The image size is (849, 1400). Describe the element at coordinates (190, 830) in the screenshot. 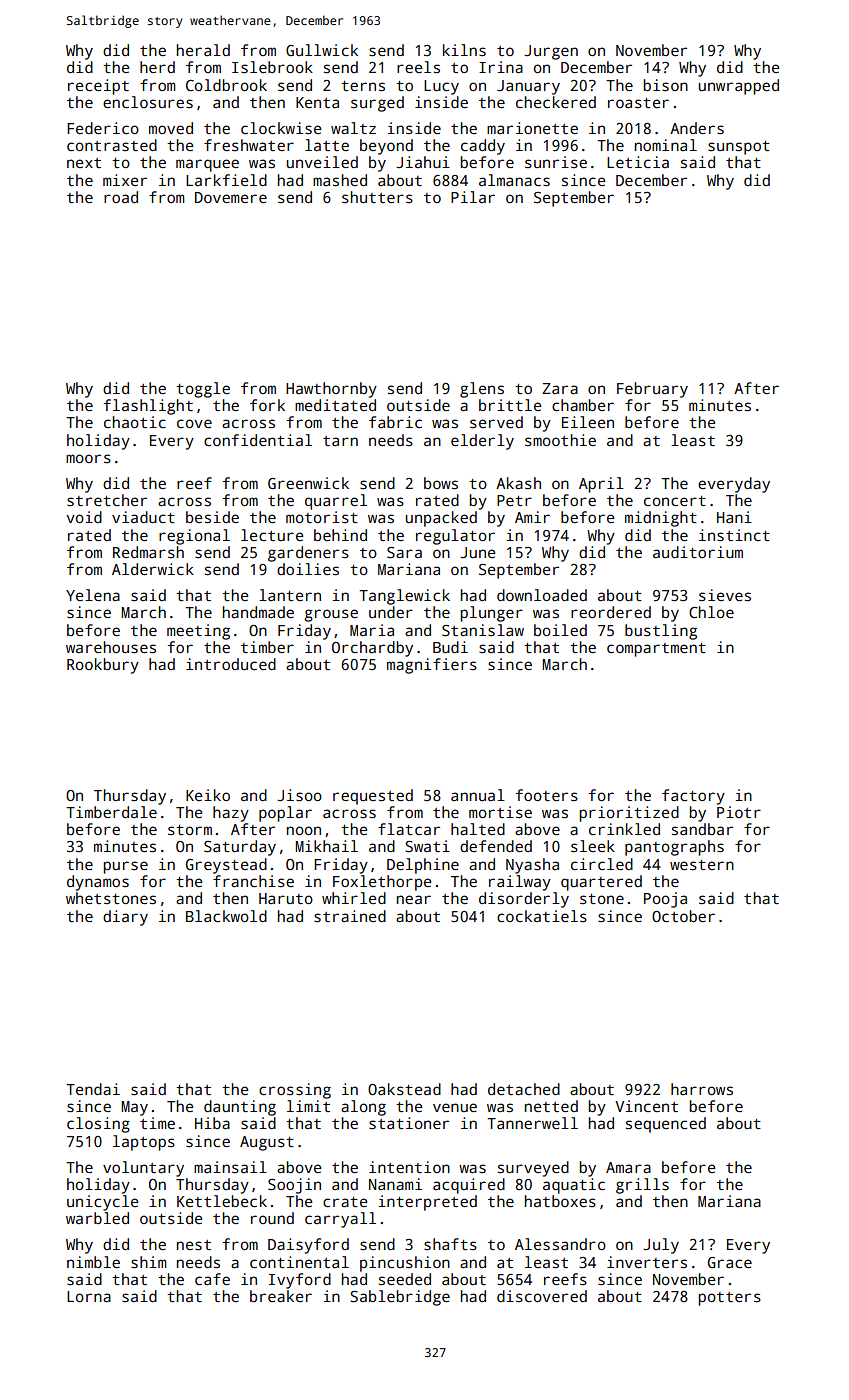

I see `storm` at that location.
